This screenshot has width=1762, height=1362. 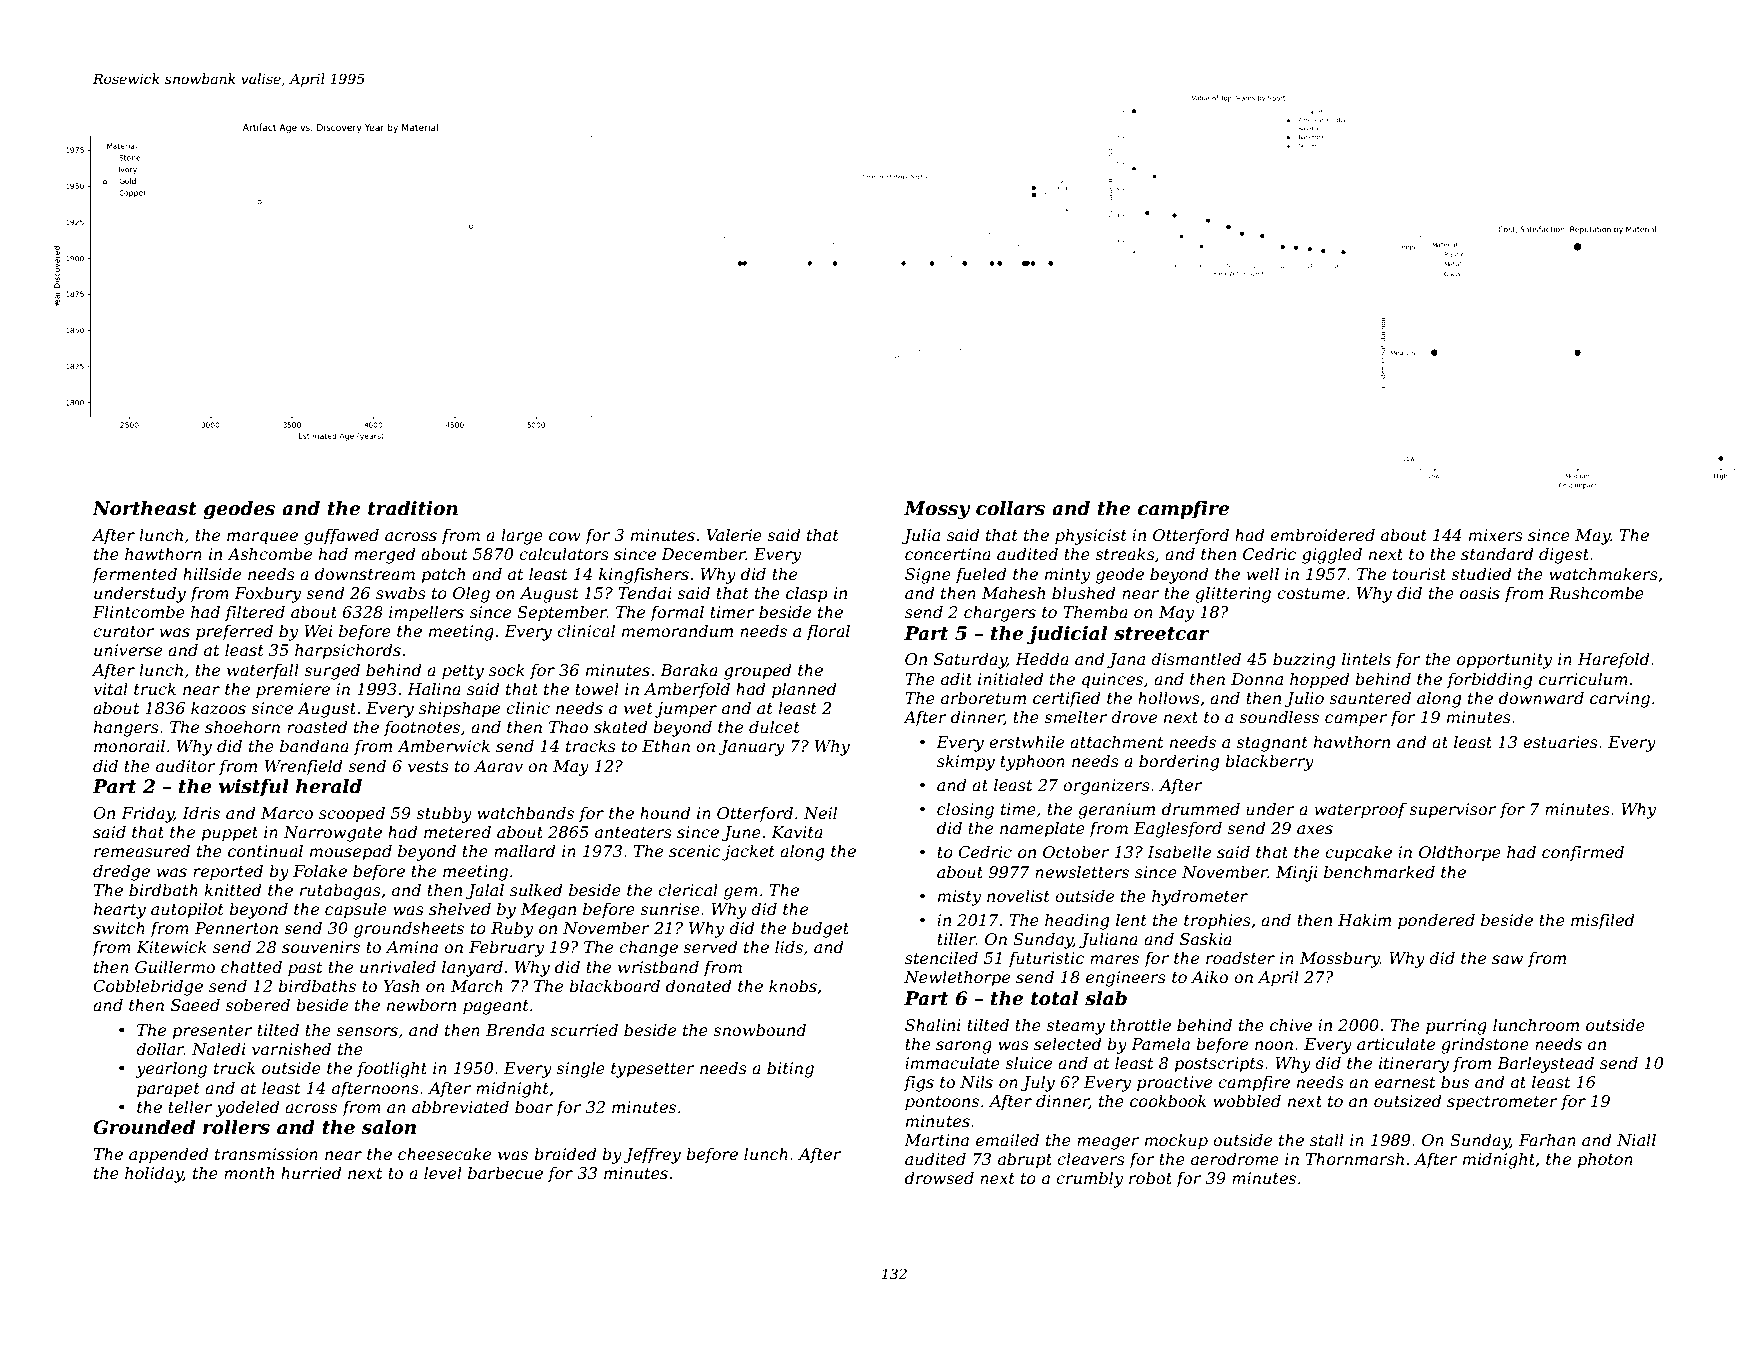 What do you see at coordinates (460, 1106) in the screenshot?
I see `abbreviated` at bounding box center [460, 1106].
